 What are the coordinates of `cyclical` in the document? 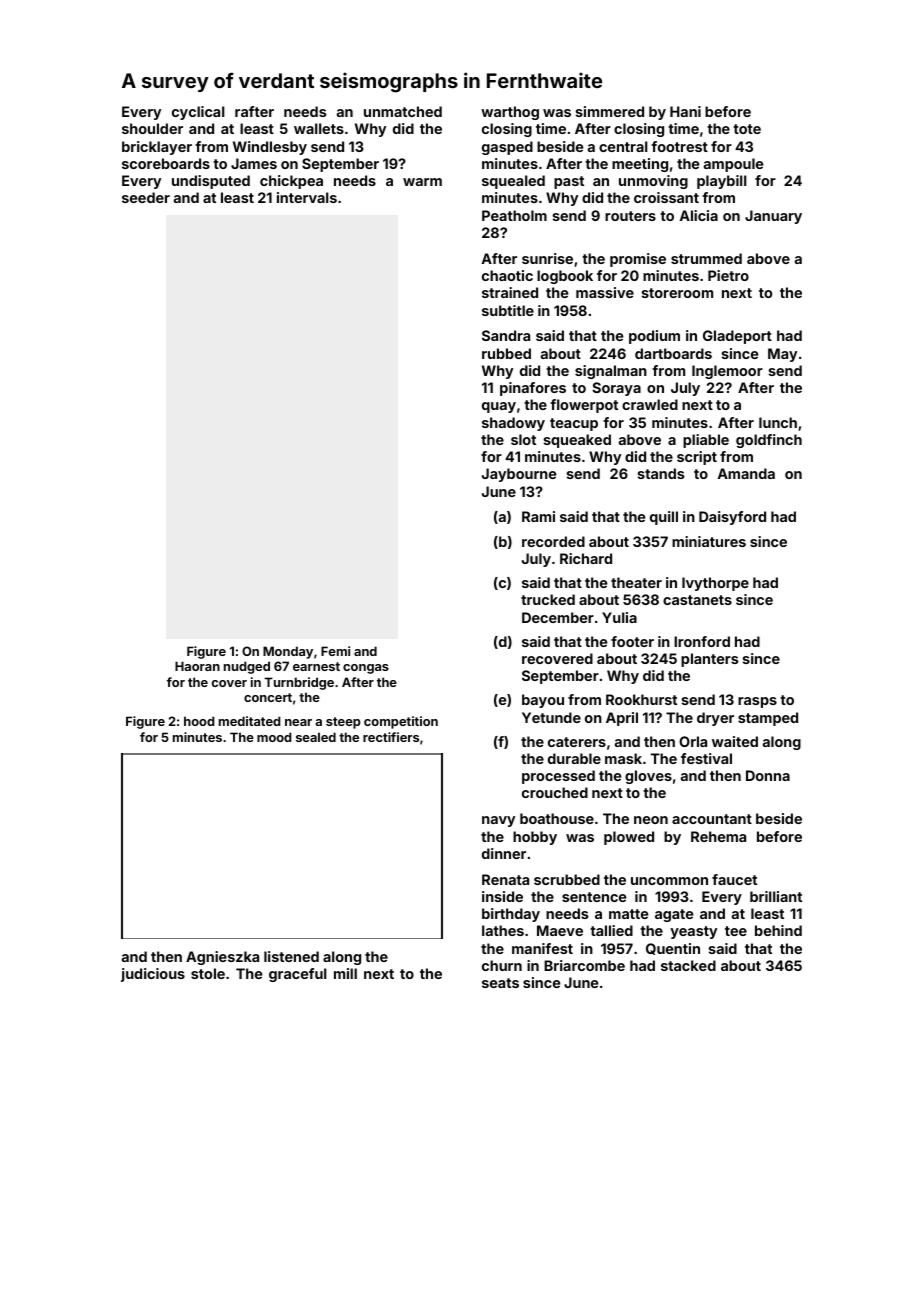 It's located at (198, 113).
